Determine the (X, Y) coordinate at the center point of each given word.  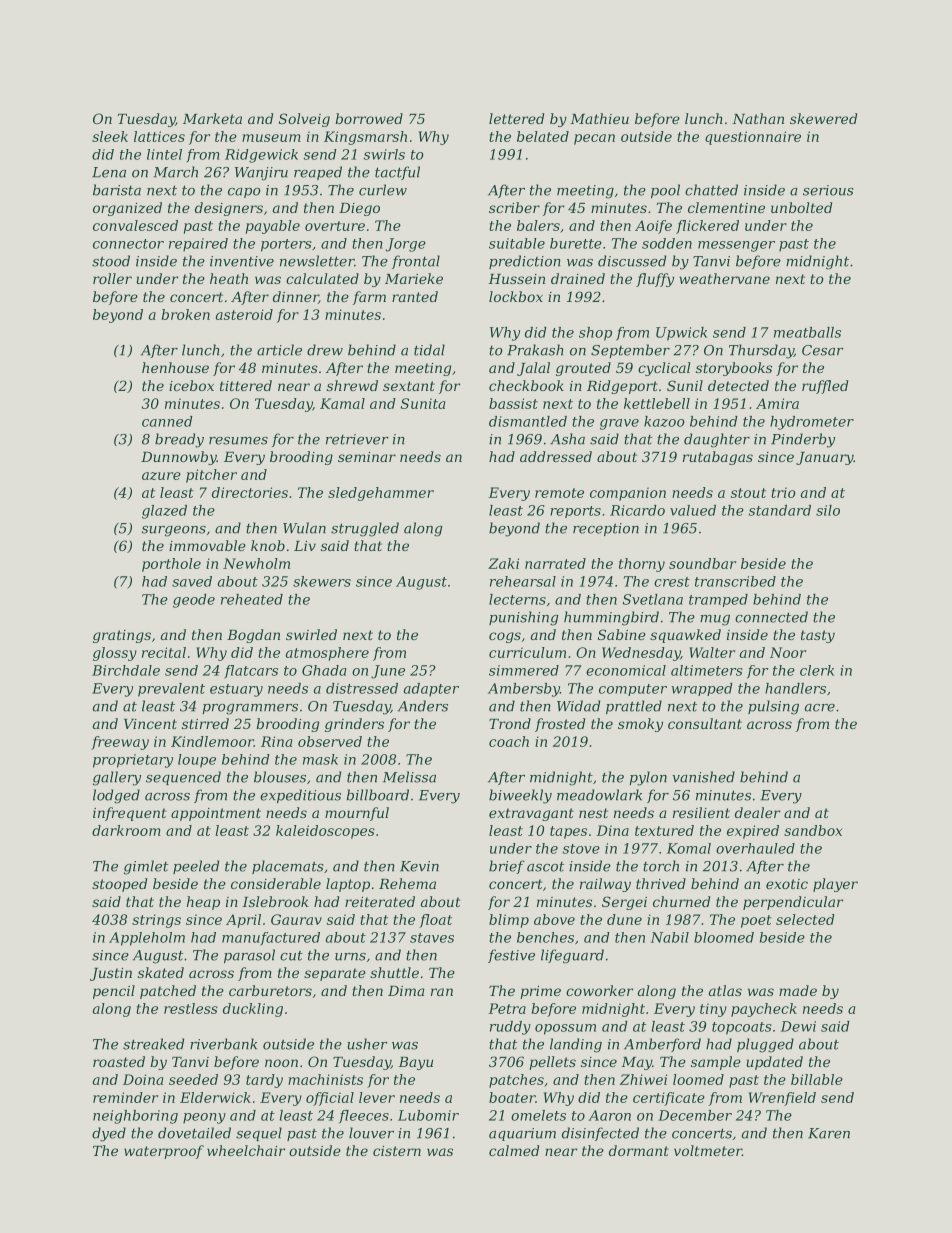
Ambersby (524, 690)
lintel (164, 154)
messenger (736, 246)
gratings (122, 636)
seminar (367, 457)
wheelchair (246, 1150)
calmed (514, 1150)
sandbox (813, 830)
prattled (634, 707)
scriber (514, 207)
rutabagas (718, 458)
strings (156, 921)
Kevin (419, 866)
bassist (513, 403)
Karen (829, 1133)
